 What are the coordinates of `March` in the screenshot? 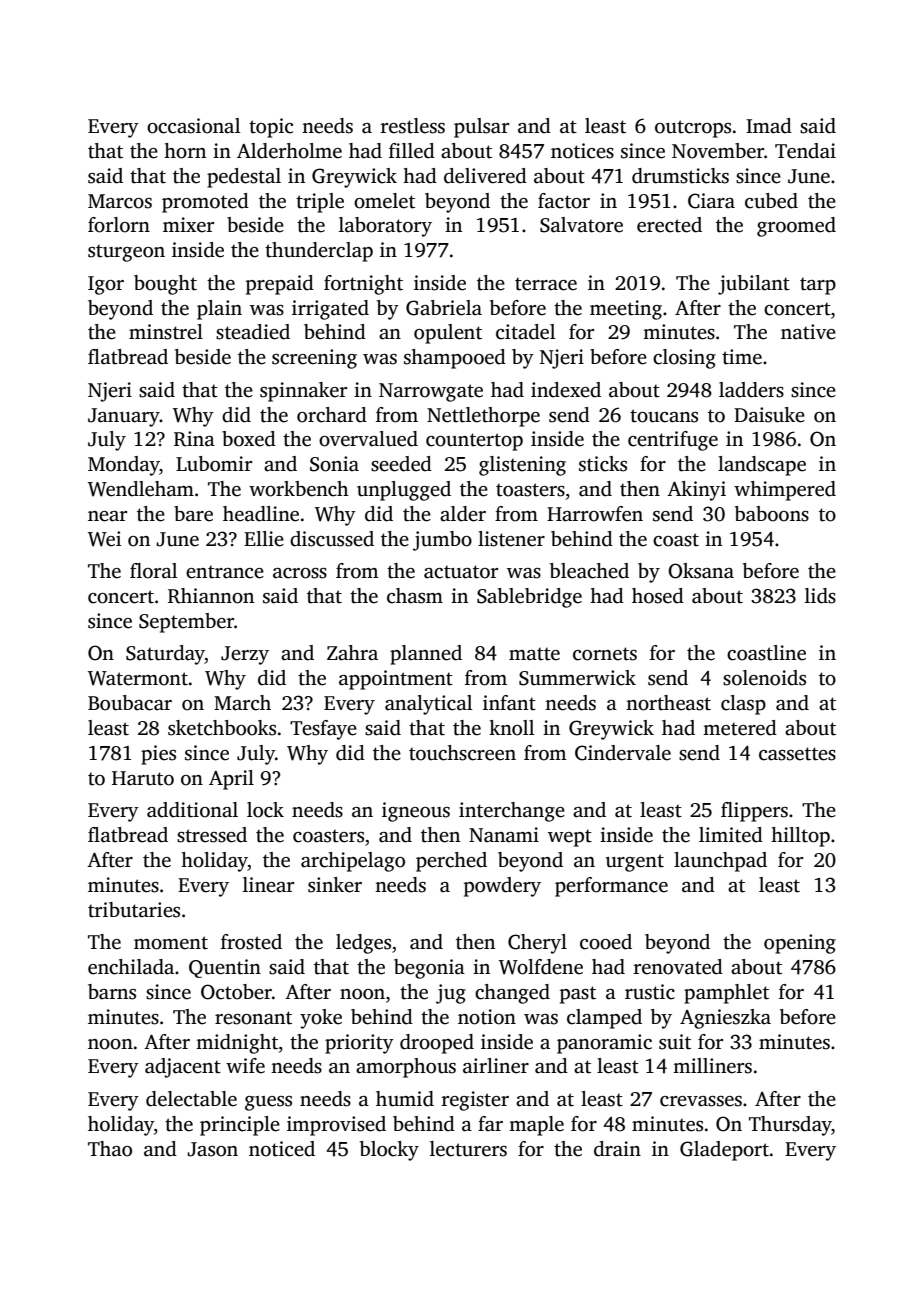 It's located at (242, 703).
